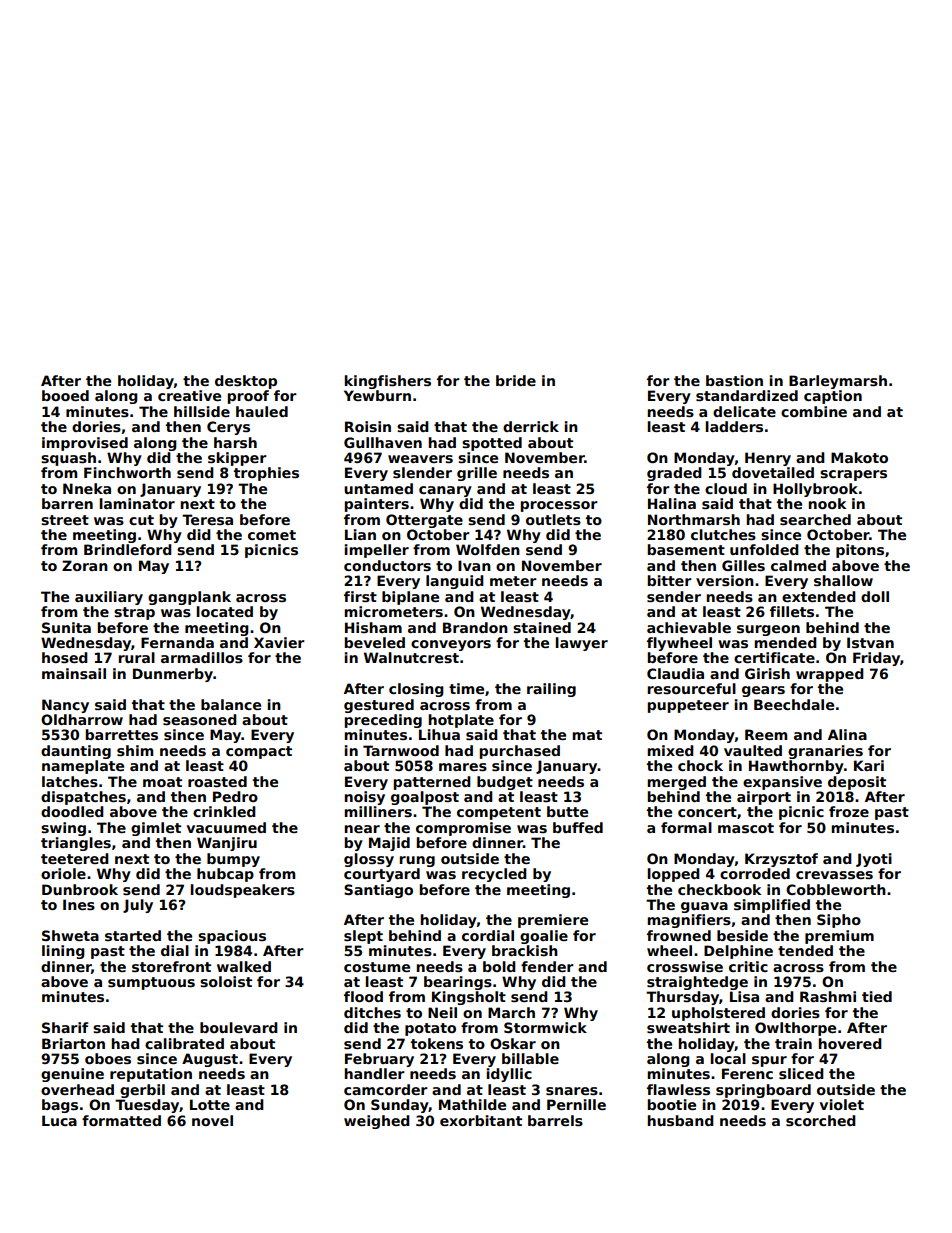 The height and width of the page is (1233, 952). I want to click on scorched, so click(821, 1120).
